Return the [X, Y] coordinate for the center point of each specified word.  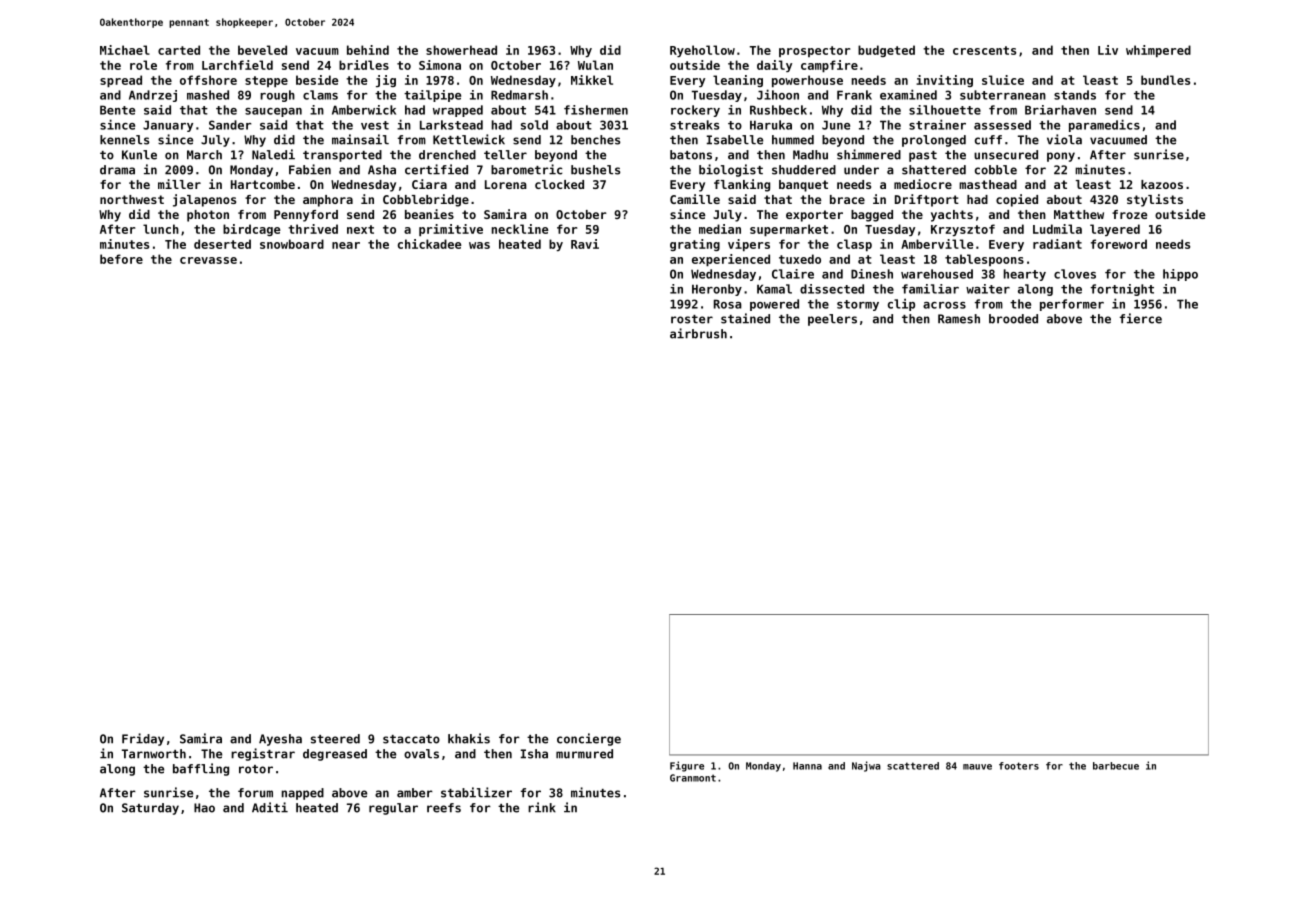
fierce [1141, 318]
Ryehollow [702, 51]
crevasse [208, 260]
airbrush [698, 333]
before [121, 259]
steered [335, 739]
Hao [204, 808]
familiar [930, 289]
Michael [125, 50]
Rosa [728, 304]
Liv [1108, 50]
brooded [1013, 319]
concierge [589, 739]
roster [692, 319]
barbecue [1116, 766]
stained [745, 318]
